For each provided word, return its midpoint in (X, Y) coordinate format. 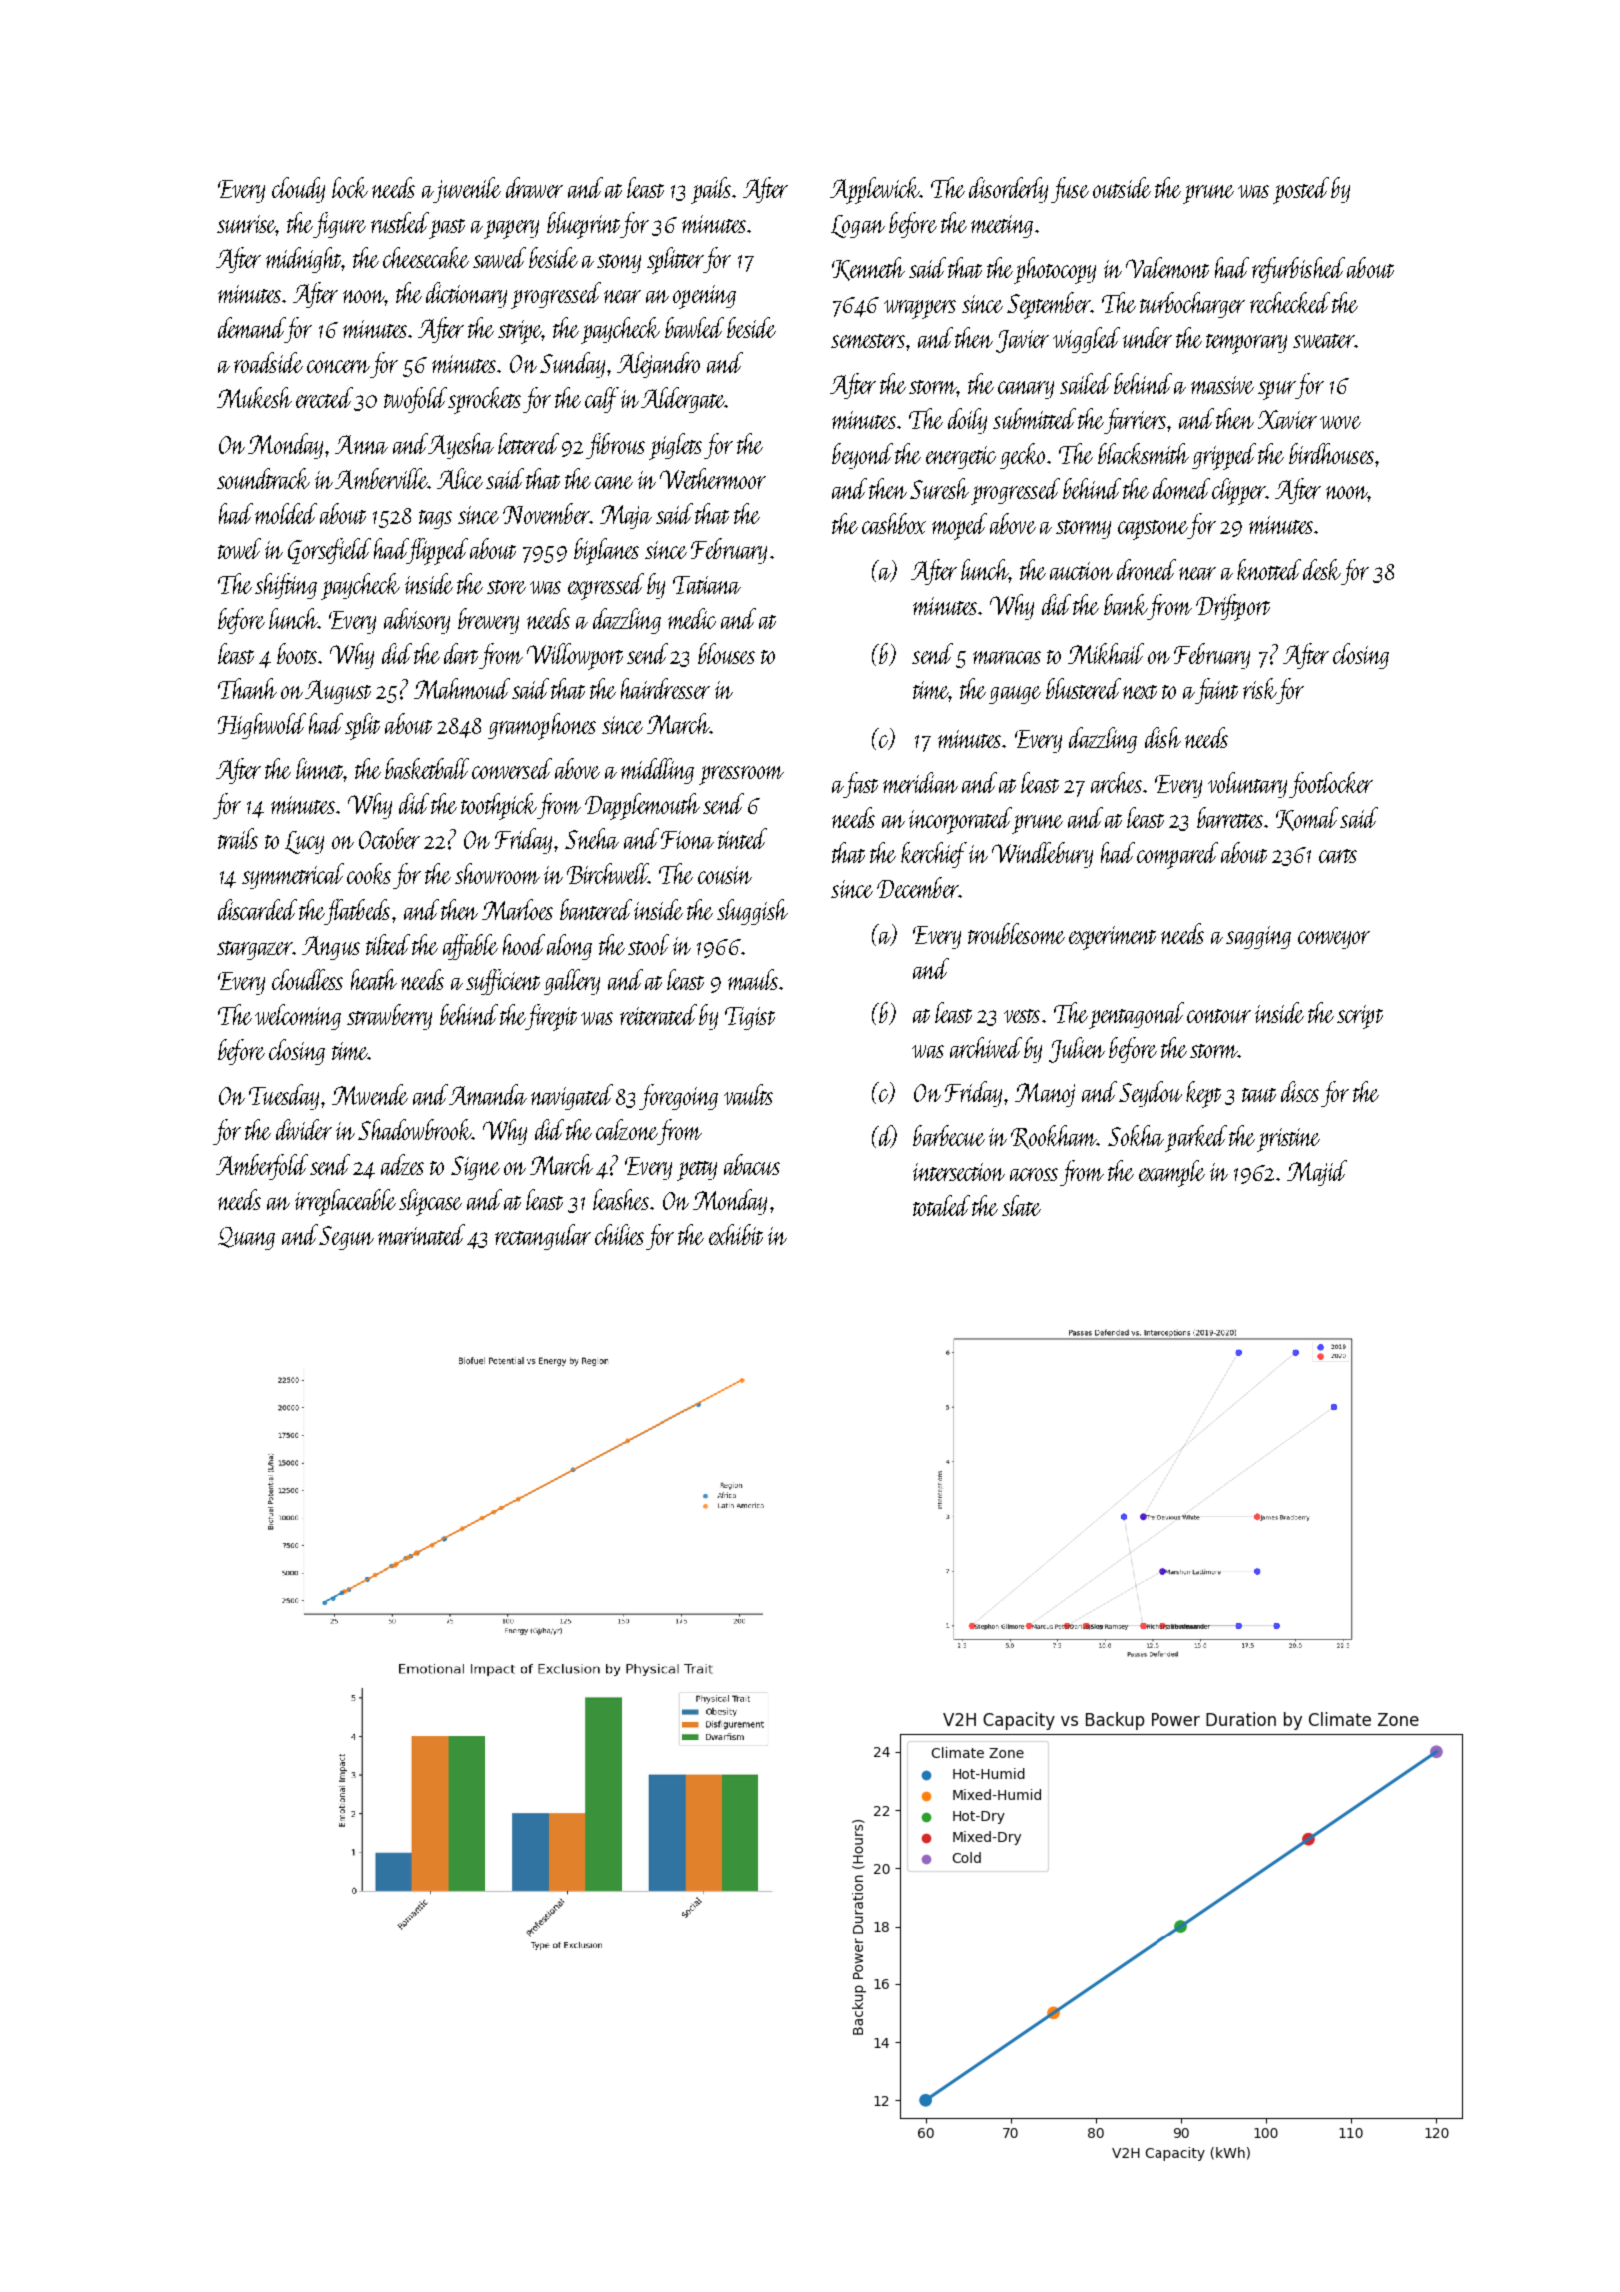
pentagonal (1136, 1015)
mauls (753, 979)
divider (304, 1129)
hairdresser (665, 688)
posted (1301, 190)
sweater (1323, 341)
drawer (534, 187)
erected (324, 397)
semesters (868, 341)
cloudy (298, 190)
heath (374, 979)
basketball (427, 768)
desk (1322, 569)
